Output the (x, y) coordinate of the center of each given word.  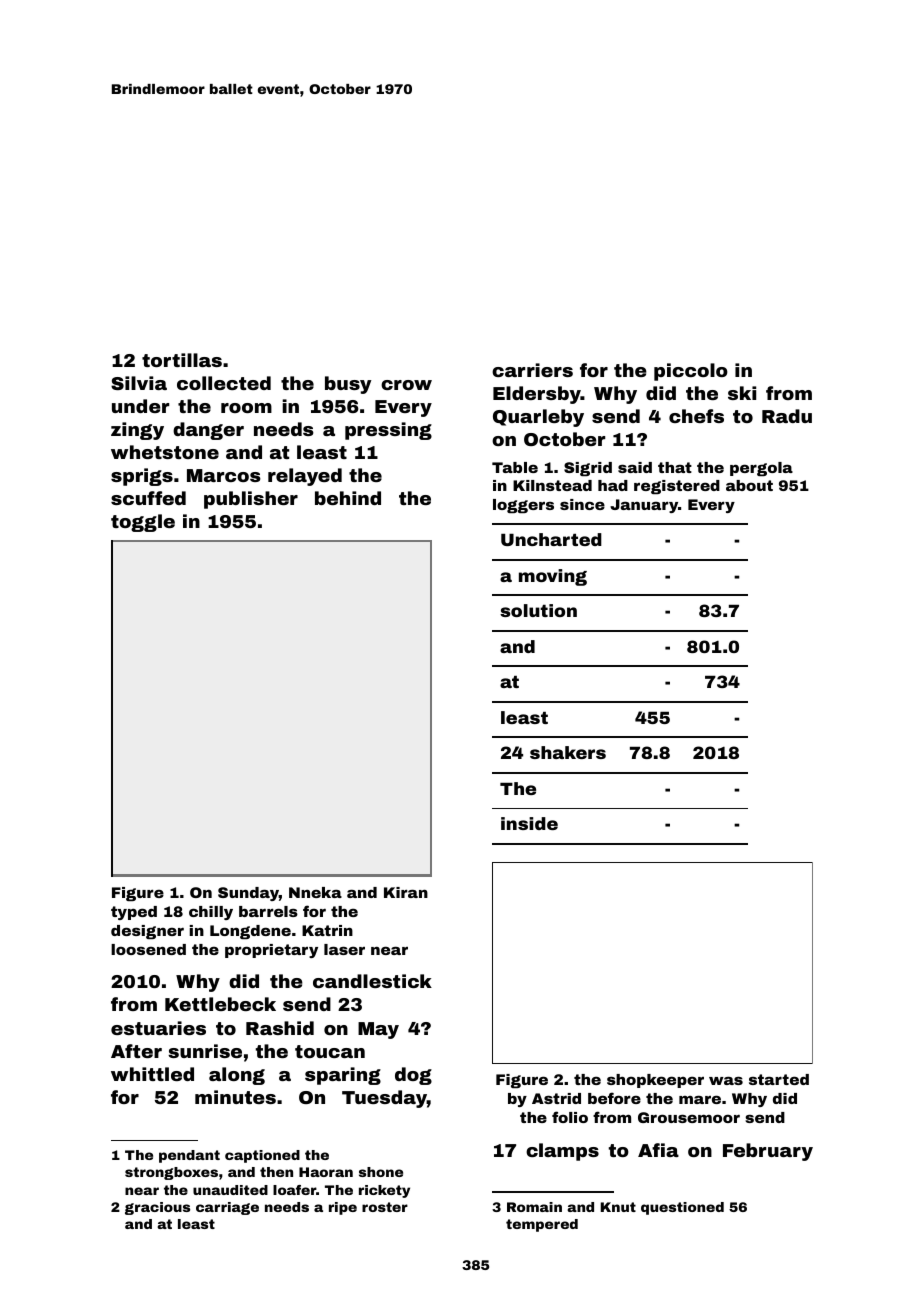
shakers (568, 752)
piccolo (691, 372)
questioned (682, 1208)
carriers (532, 370)
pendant (189, 1156)
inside (529, 823)
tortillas (182, 360)
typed (134, 913)
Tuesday (384, 1099)
